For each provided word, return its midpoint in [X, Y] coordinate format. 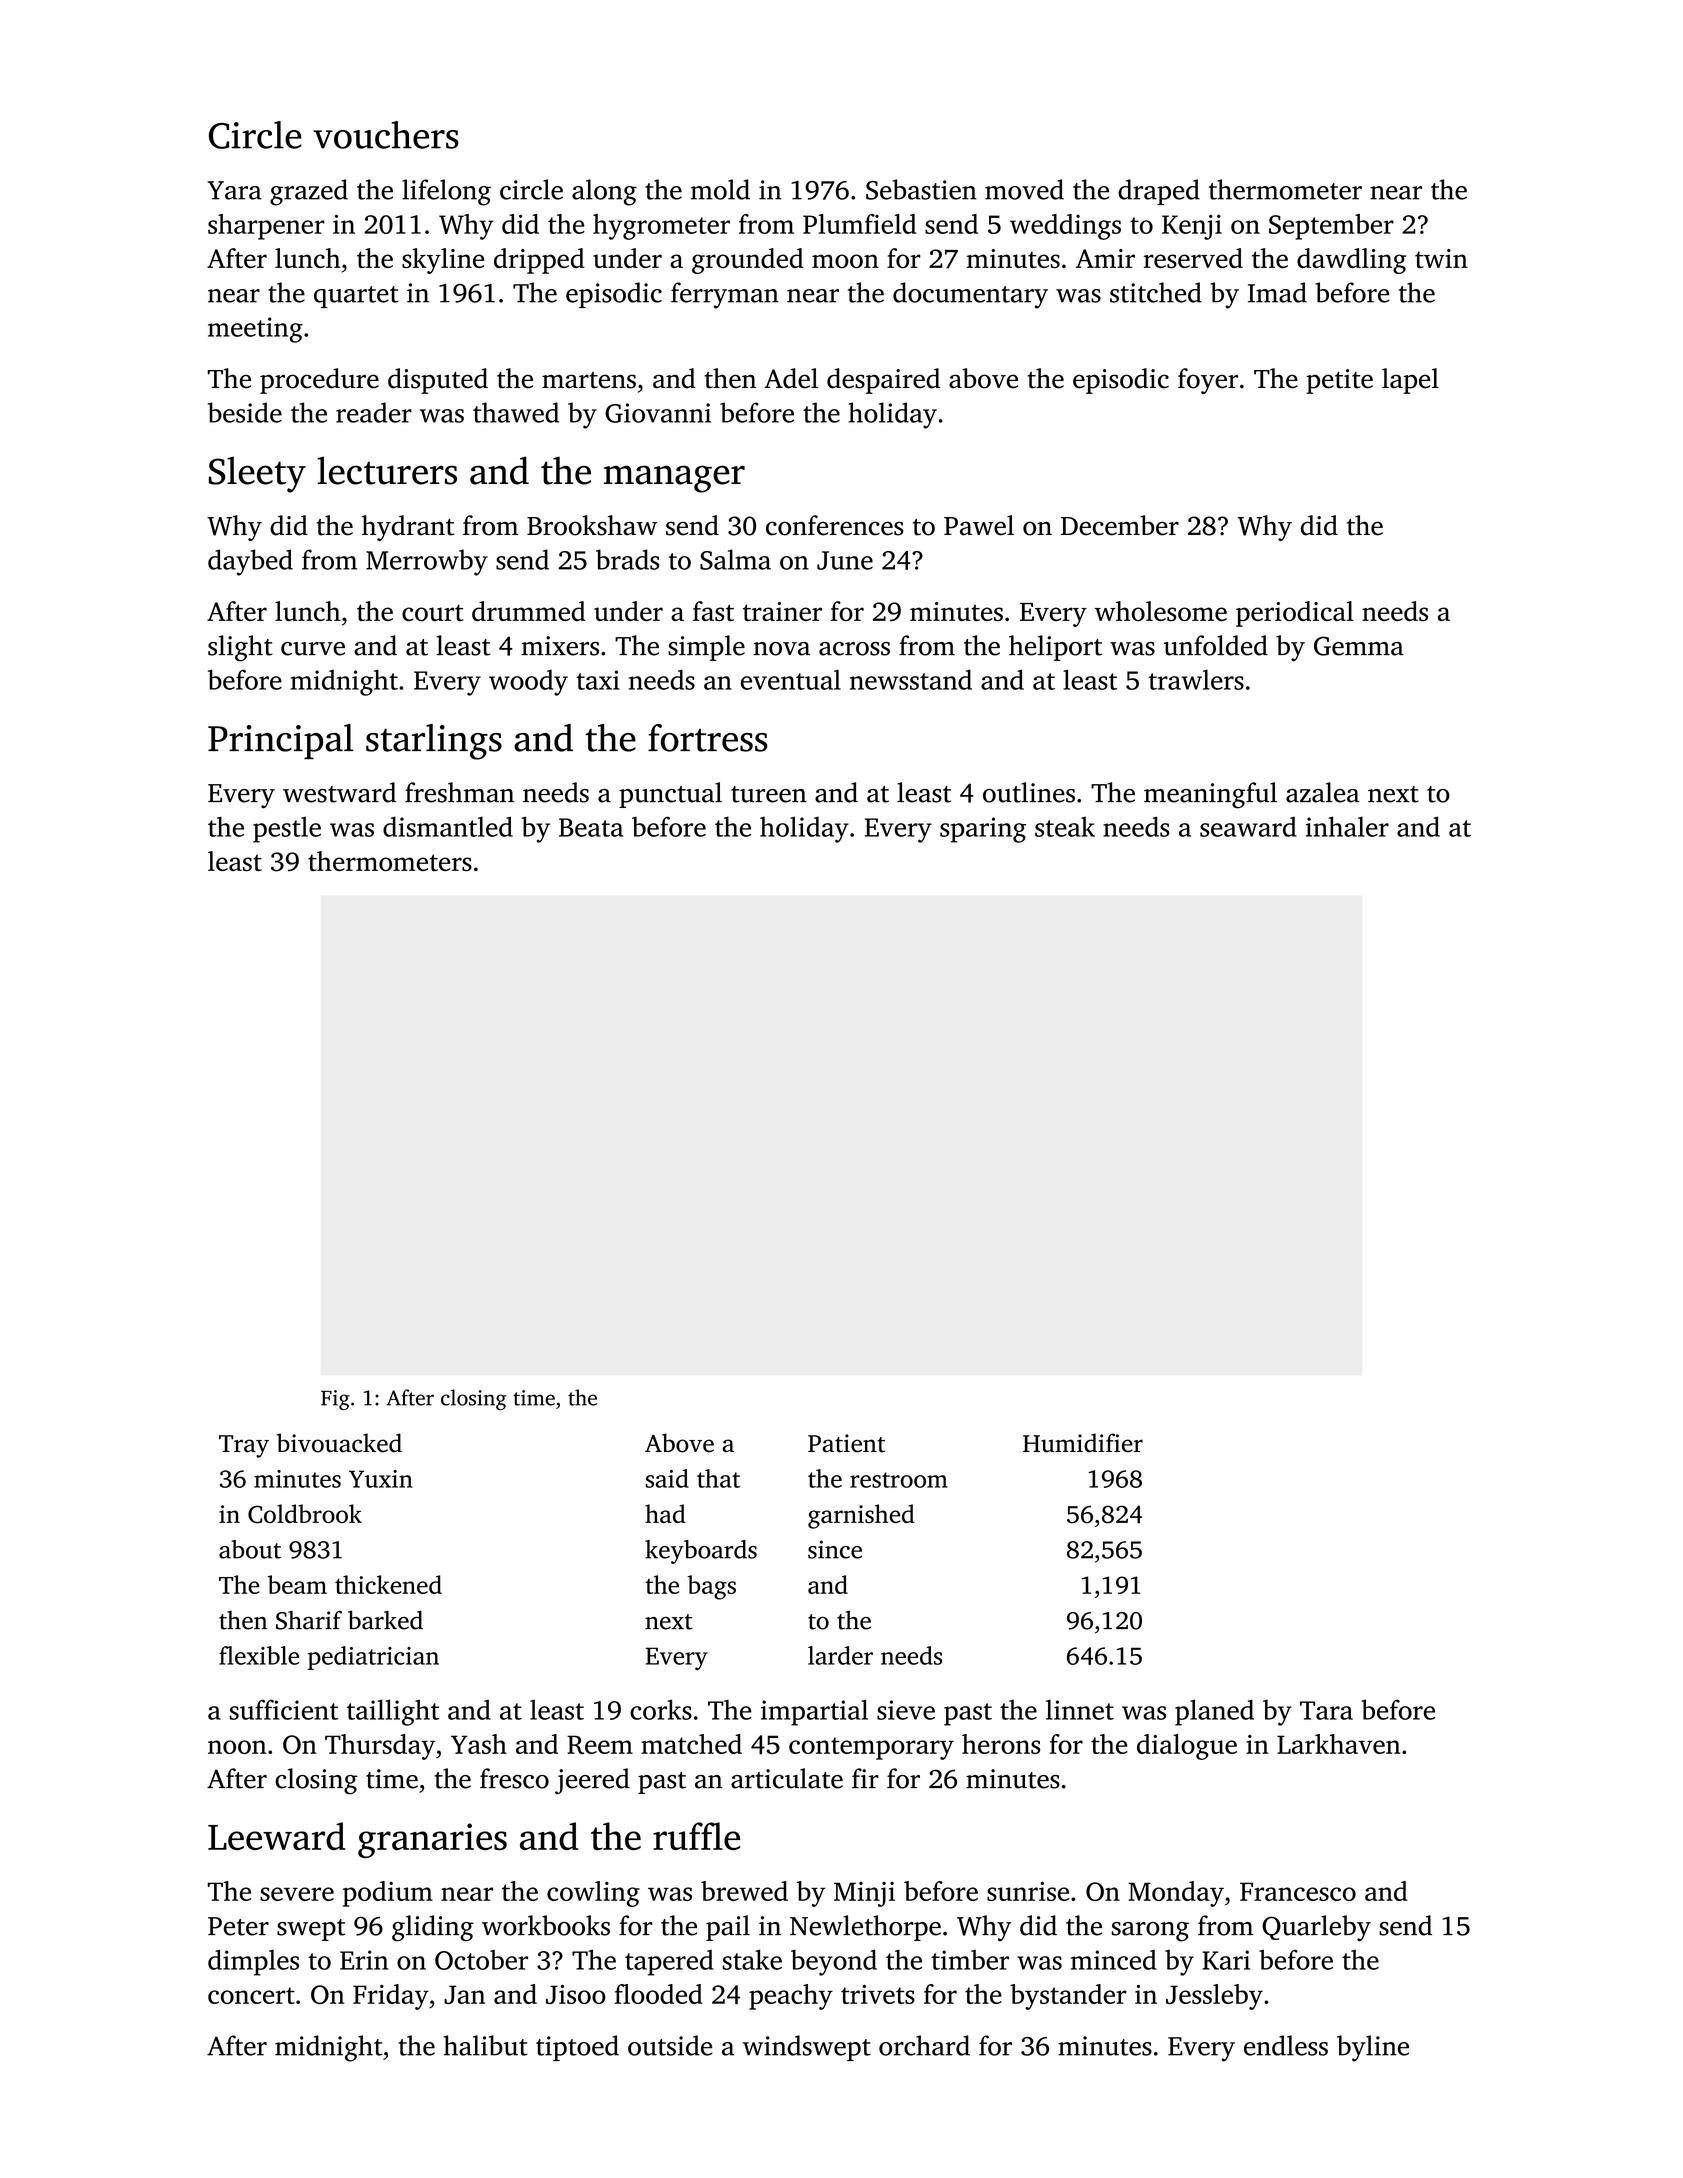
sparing [983, 830]
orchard [924, 2045]
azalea [1323, 792]
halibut [486, 2045]
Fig [335, 1400]
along [604, 192]
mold [720, 189]
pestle [287, 830]
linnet [1080, 1709]
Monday [1176, 1894]
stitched [1156, 292]
